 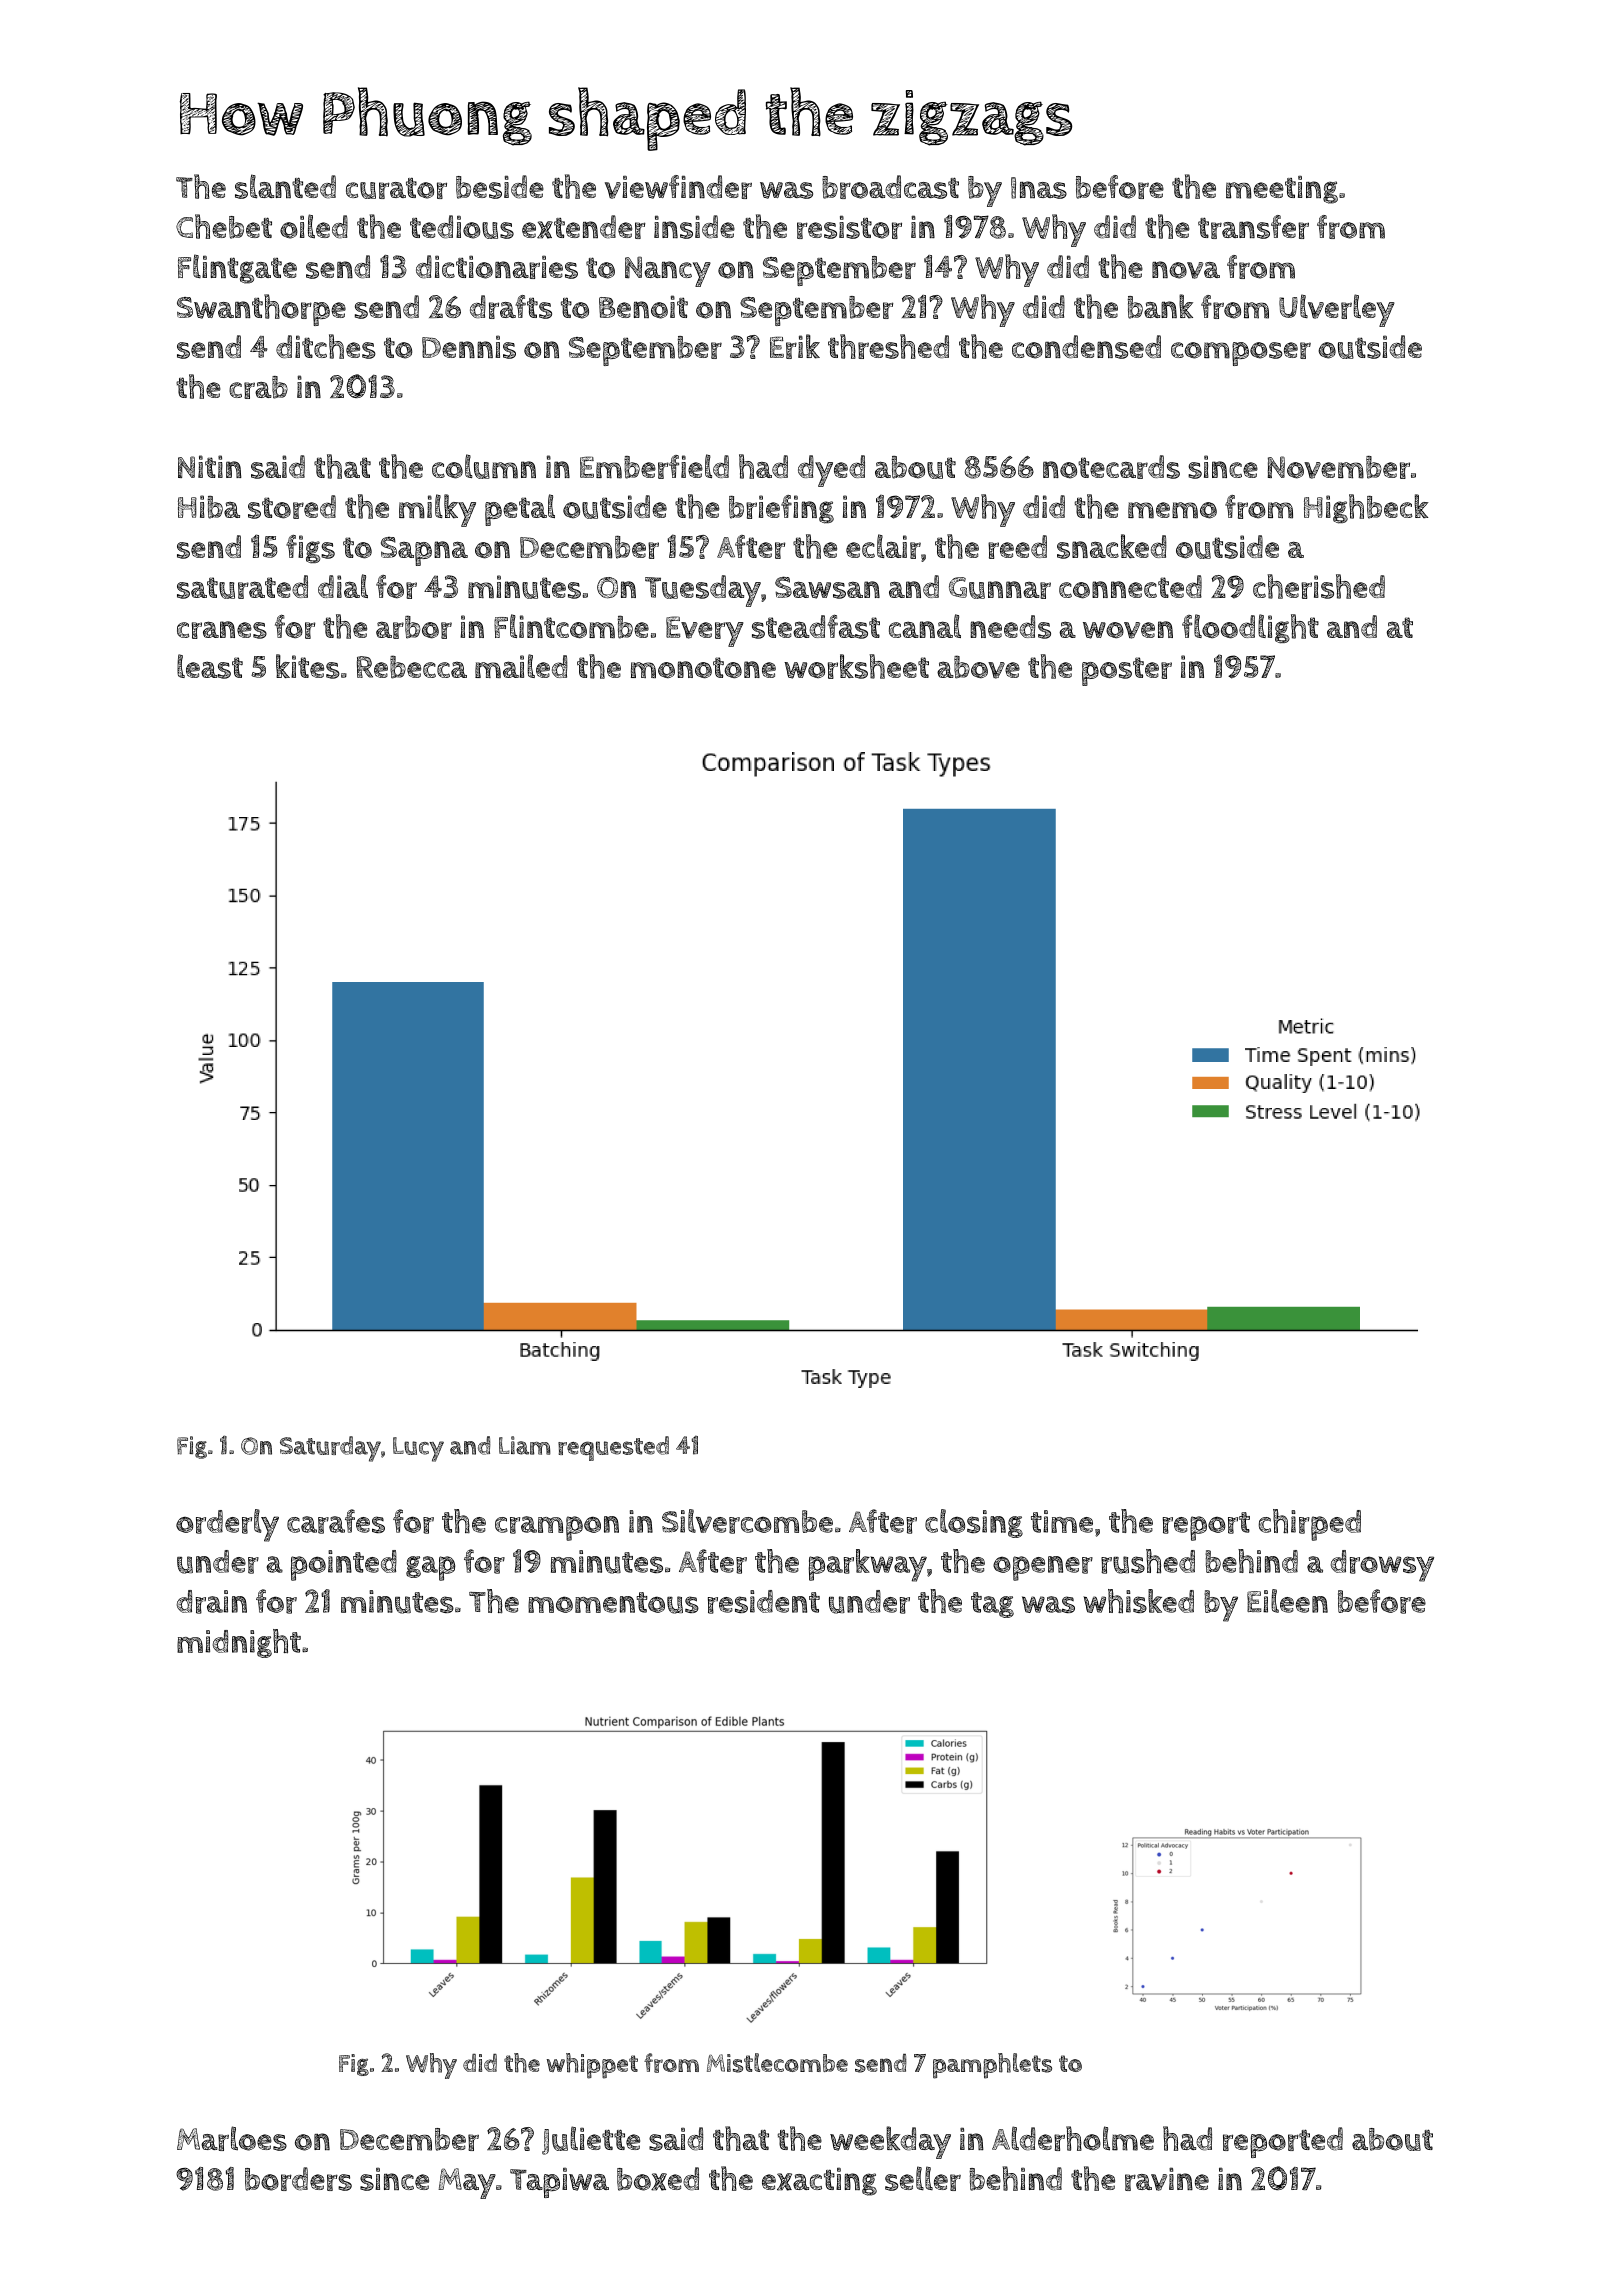 What do you see at coordinates (974, 1523) in the screenshot?
I see `closing` at bounding box center [974, 1523].
